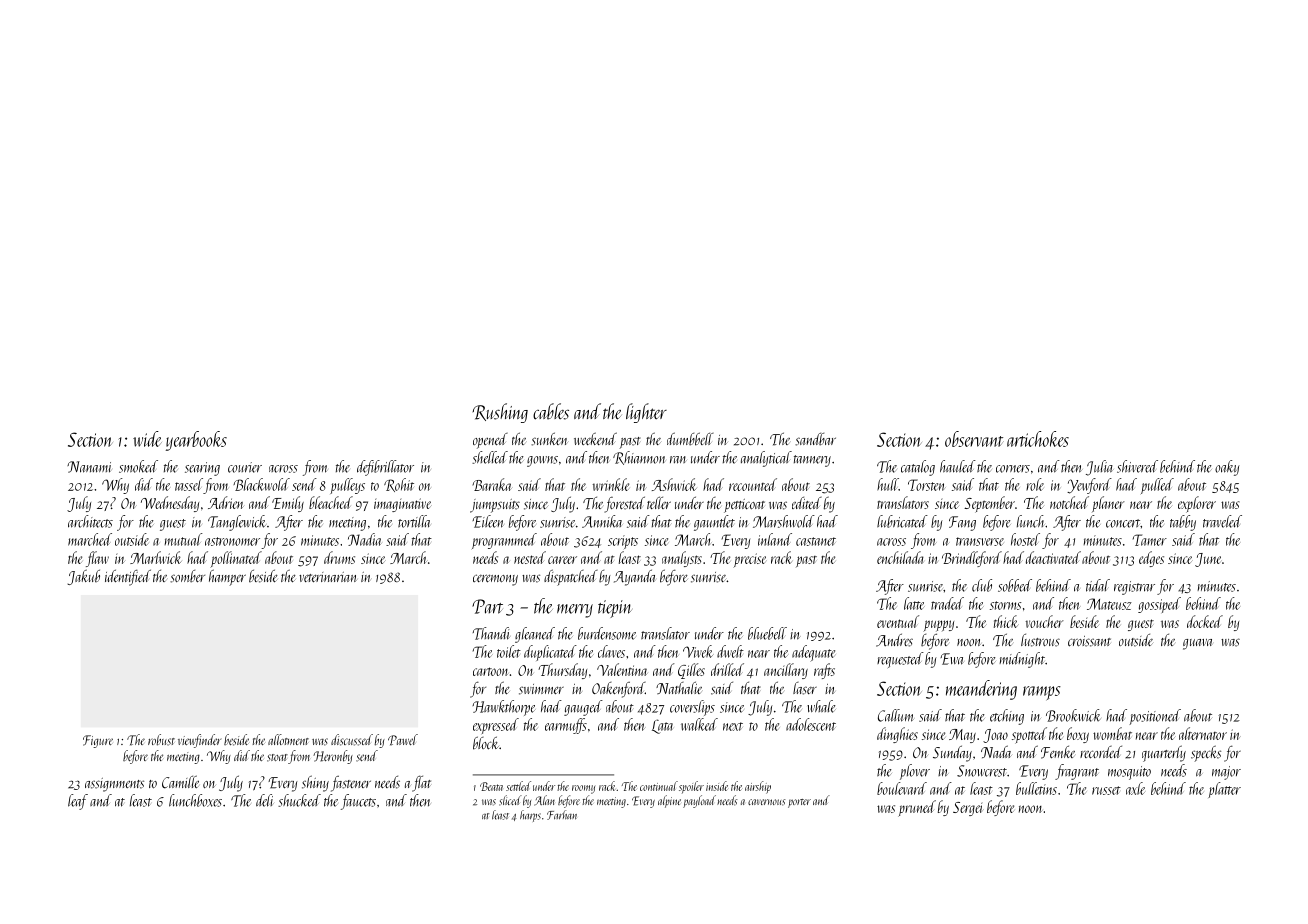  What do you see at coordinates (128, 577) in the screenshot?
I see `identified` at bounding box center [128, 577].
